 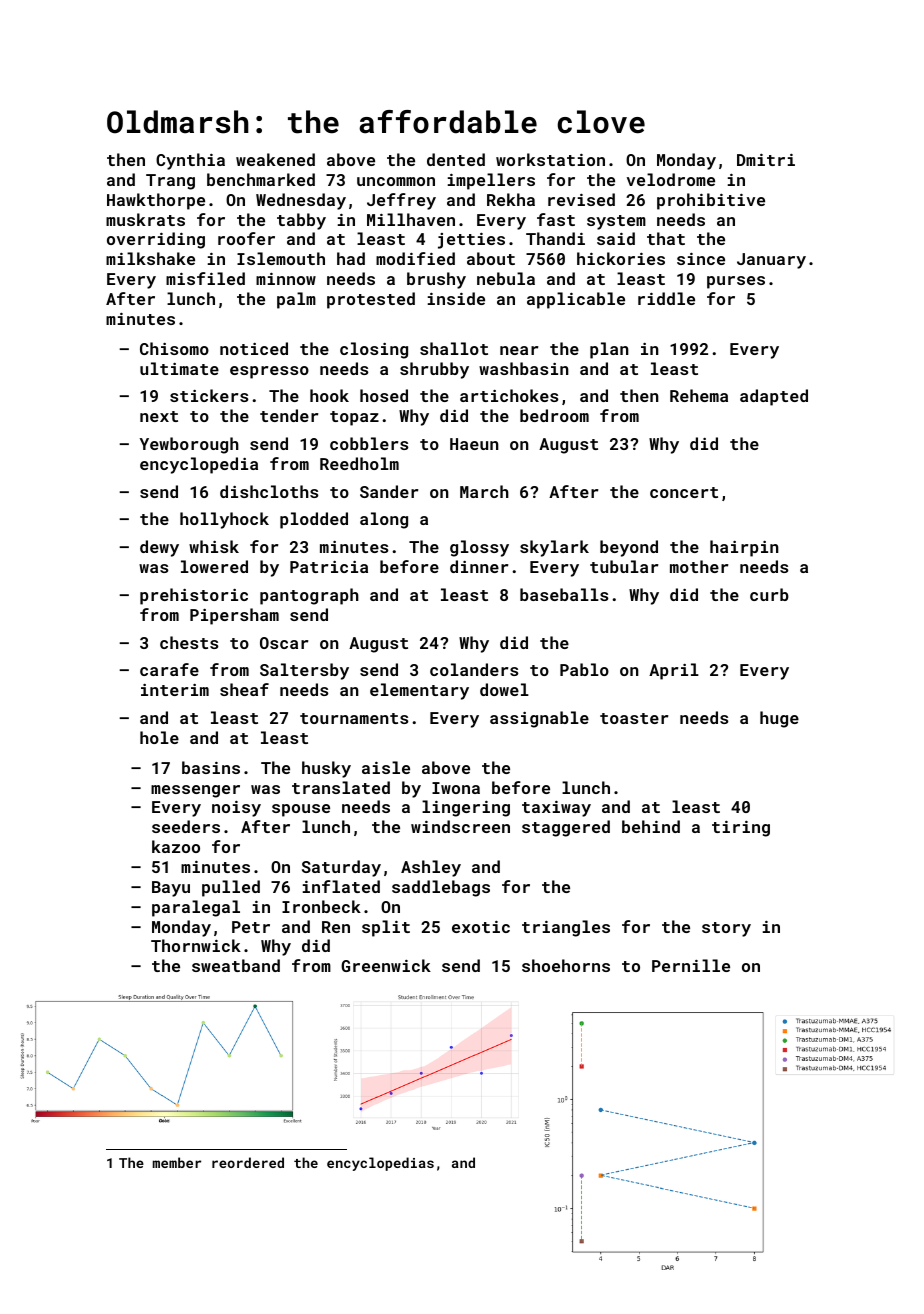 What do you see at coordinates (384, 395) in the screenshot?
I see `hosed` at bounding box center [384, 395].
